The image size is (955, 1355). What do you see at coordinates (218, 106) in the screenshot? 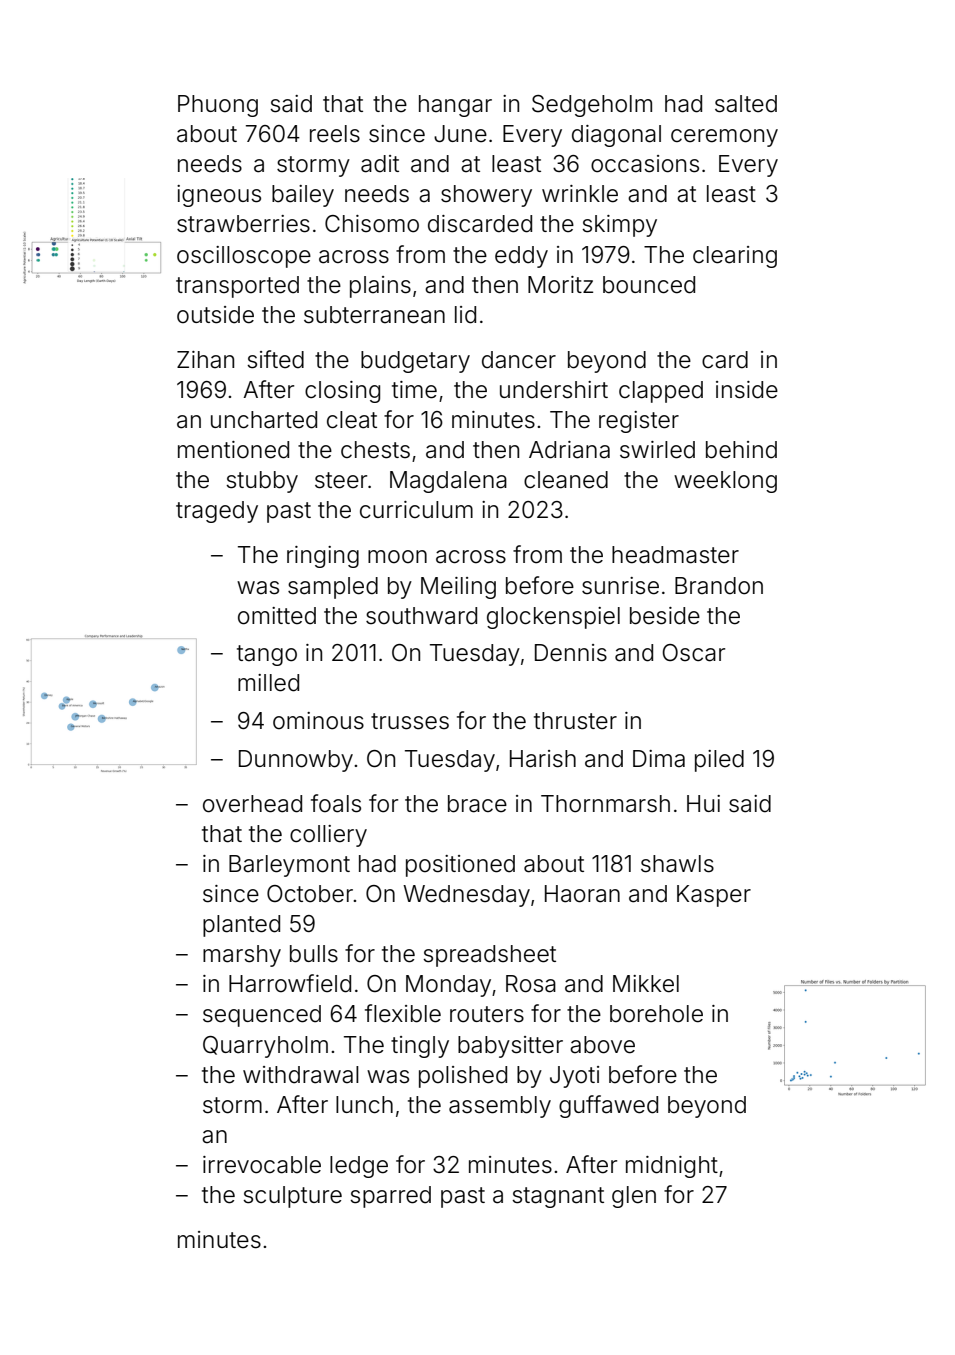
I see `Phuong` at bounding box center [218, 106].
